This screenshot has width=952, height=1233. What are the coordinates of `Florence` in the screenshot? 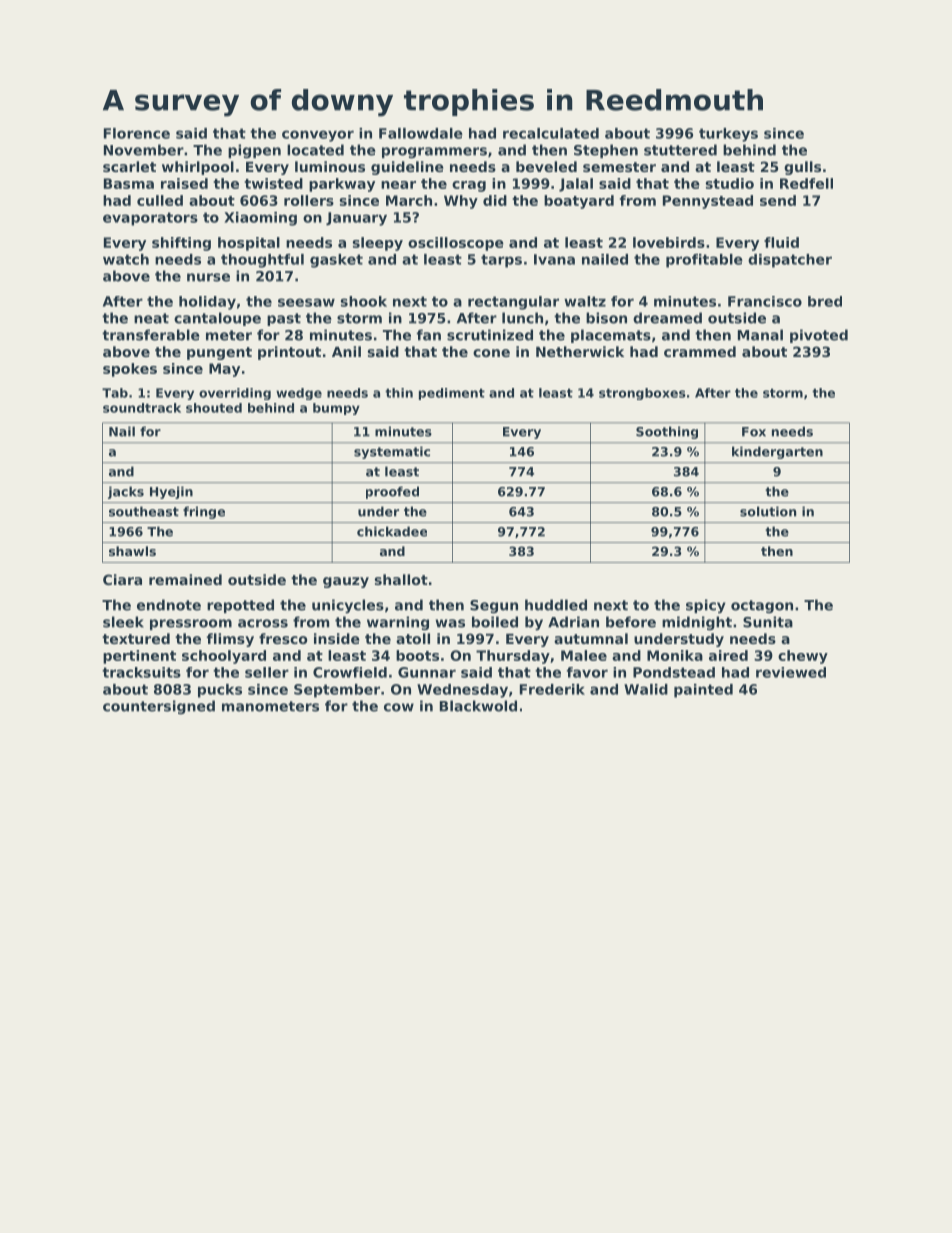 It's located at (137, 133).
